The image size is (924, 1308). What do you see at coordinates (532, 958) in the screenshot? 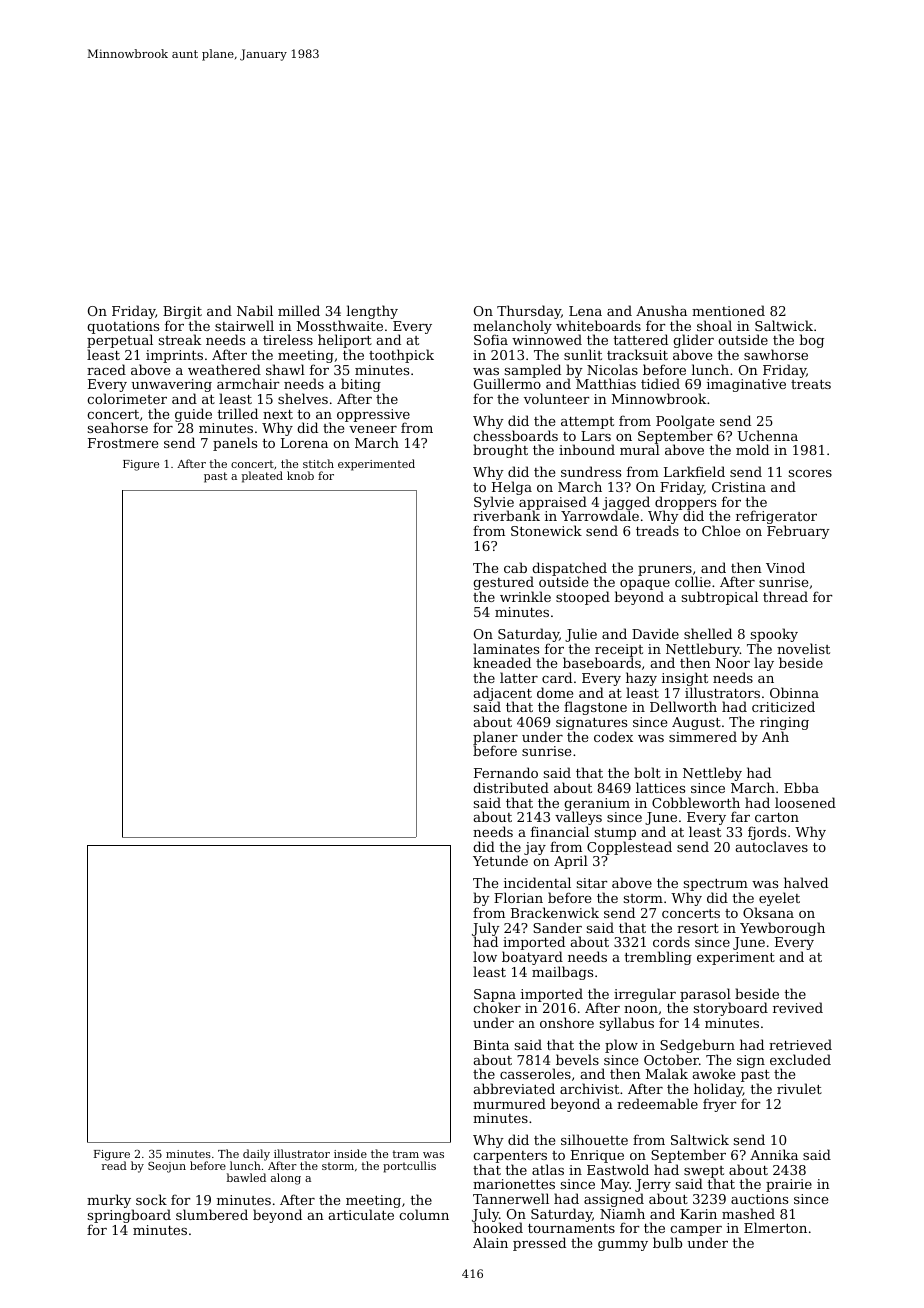
I see `boatyard` at bounding box center [532, 958].
